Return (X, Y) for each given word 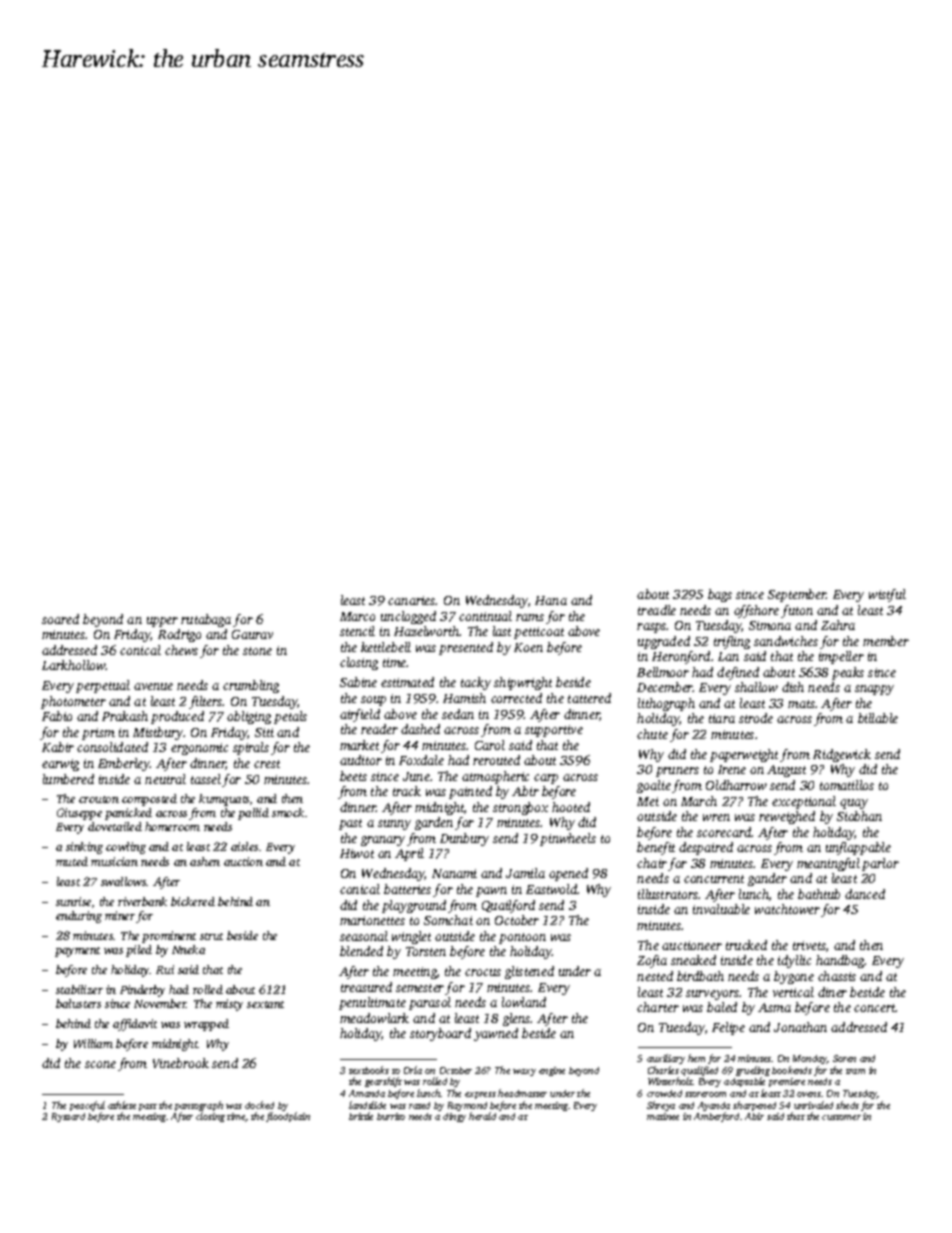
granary (383, 841)
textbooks (369, 1070)
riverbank (142, 901)
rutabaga (206, 620)
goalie (654, 786)
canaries (412, 600)
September (797, 595)
